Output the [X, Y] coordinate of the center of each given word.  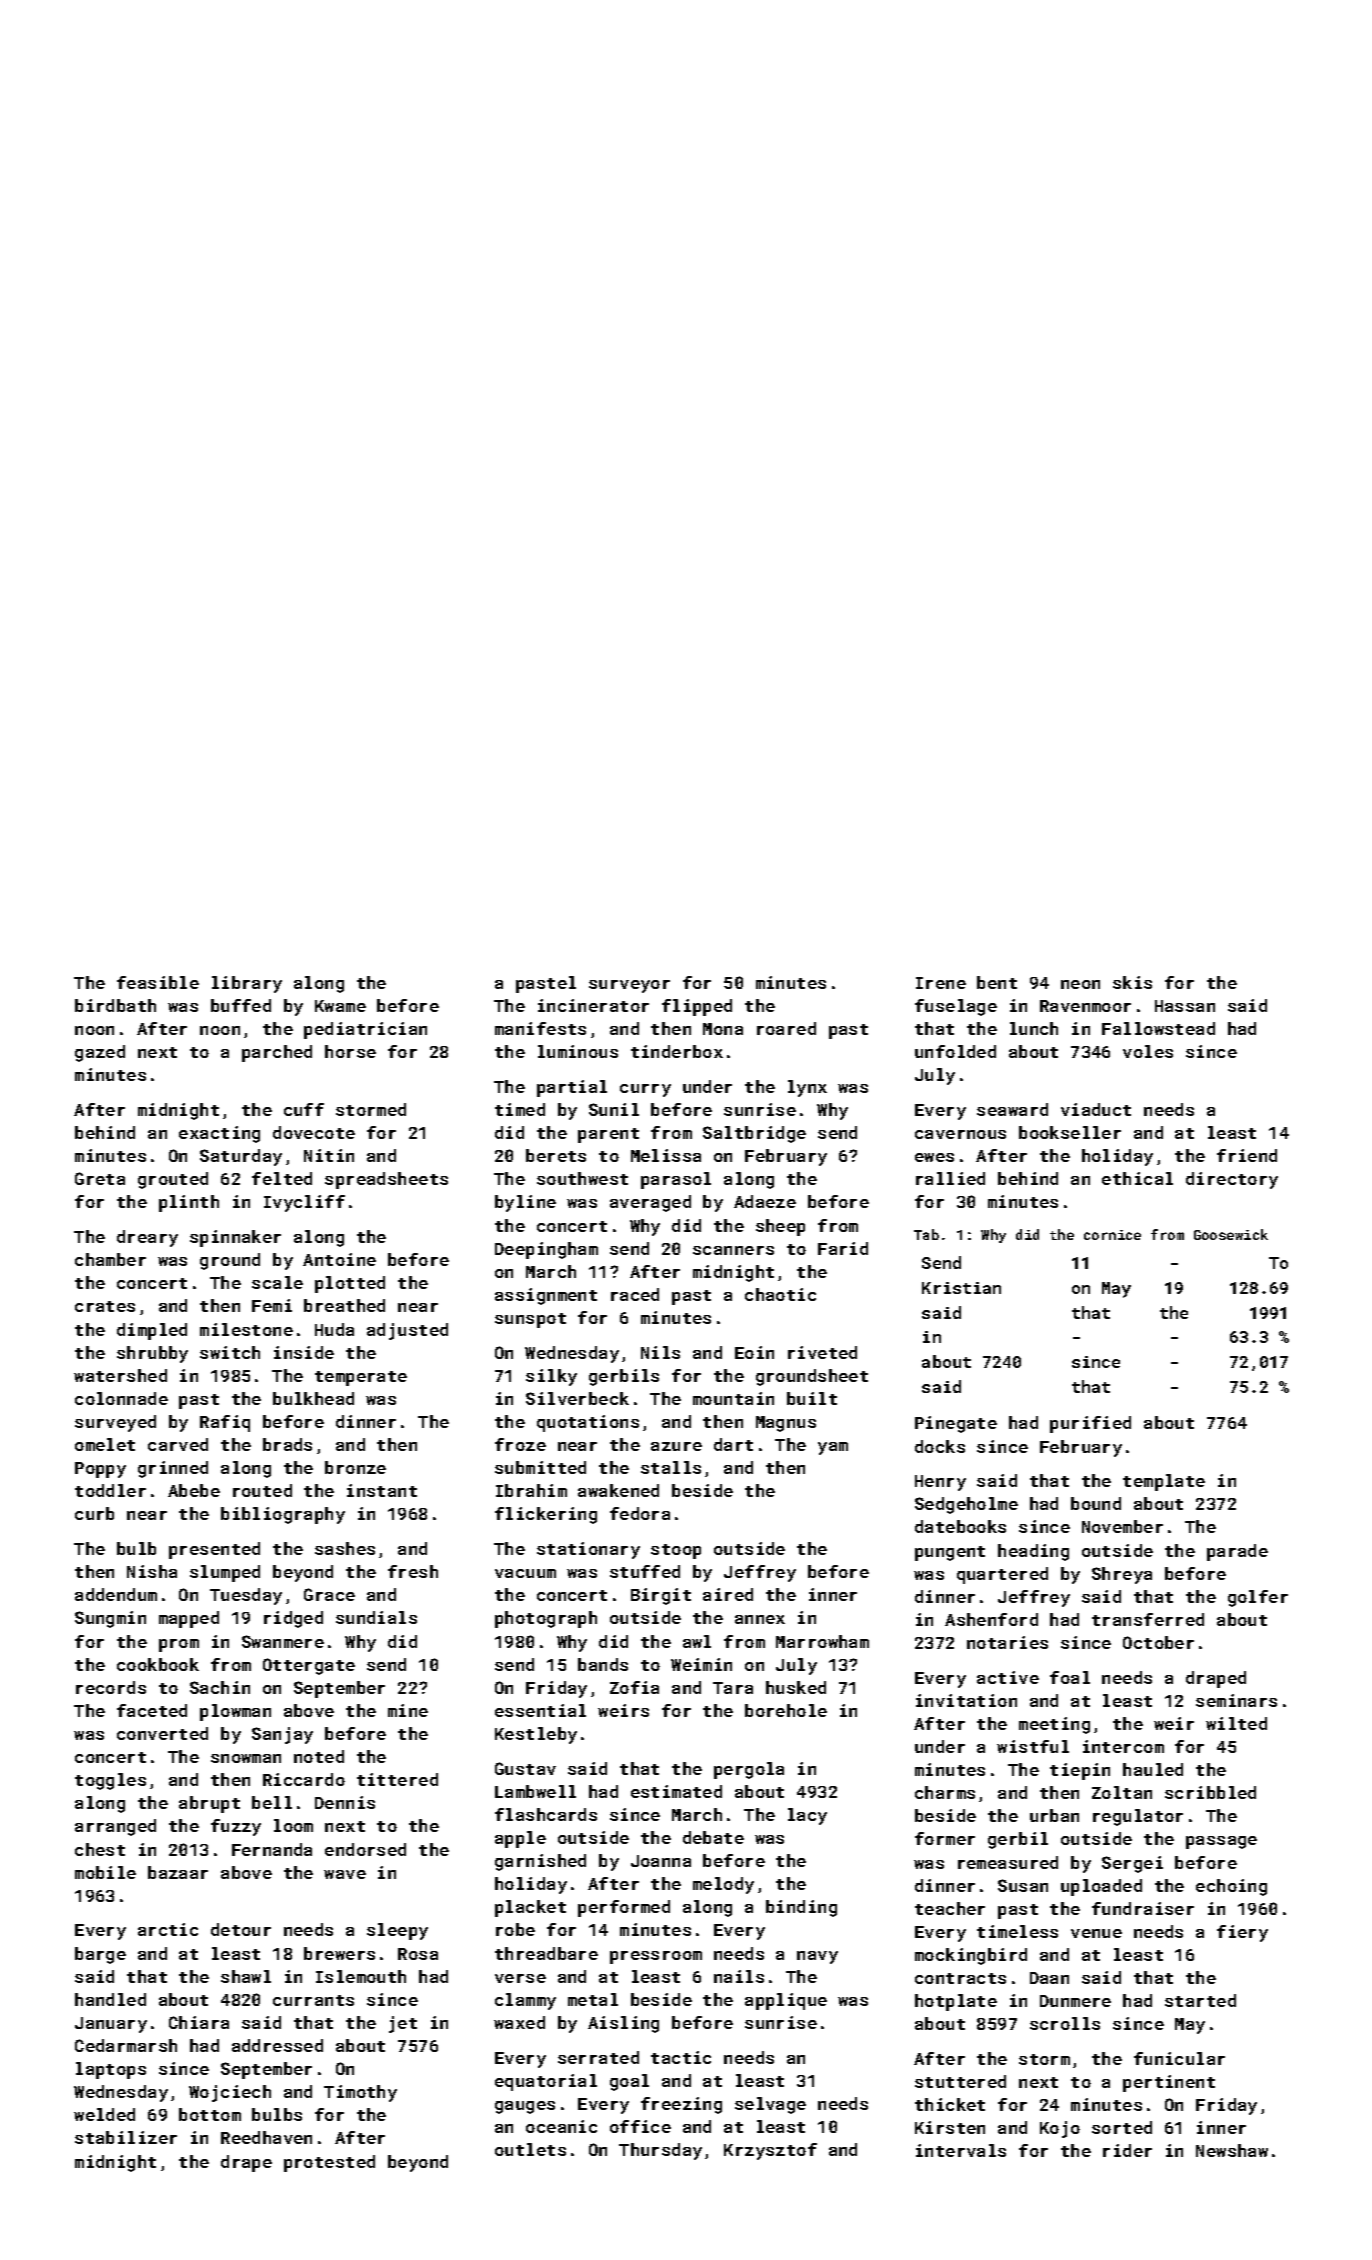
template [1164, 1482]
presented [214, 1550]
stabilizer [126, 2137]
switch [230, 1352]
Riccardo [304, 1779]
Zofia [634, 1687]
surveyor [629, 986]
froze [520, 1444]
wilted [1236, 1723]
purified [1090, 1424]
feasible [158, 982]
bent [997, 982]
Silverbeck [577, 1398]
